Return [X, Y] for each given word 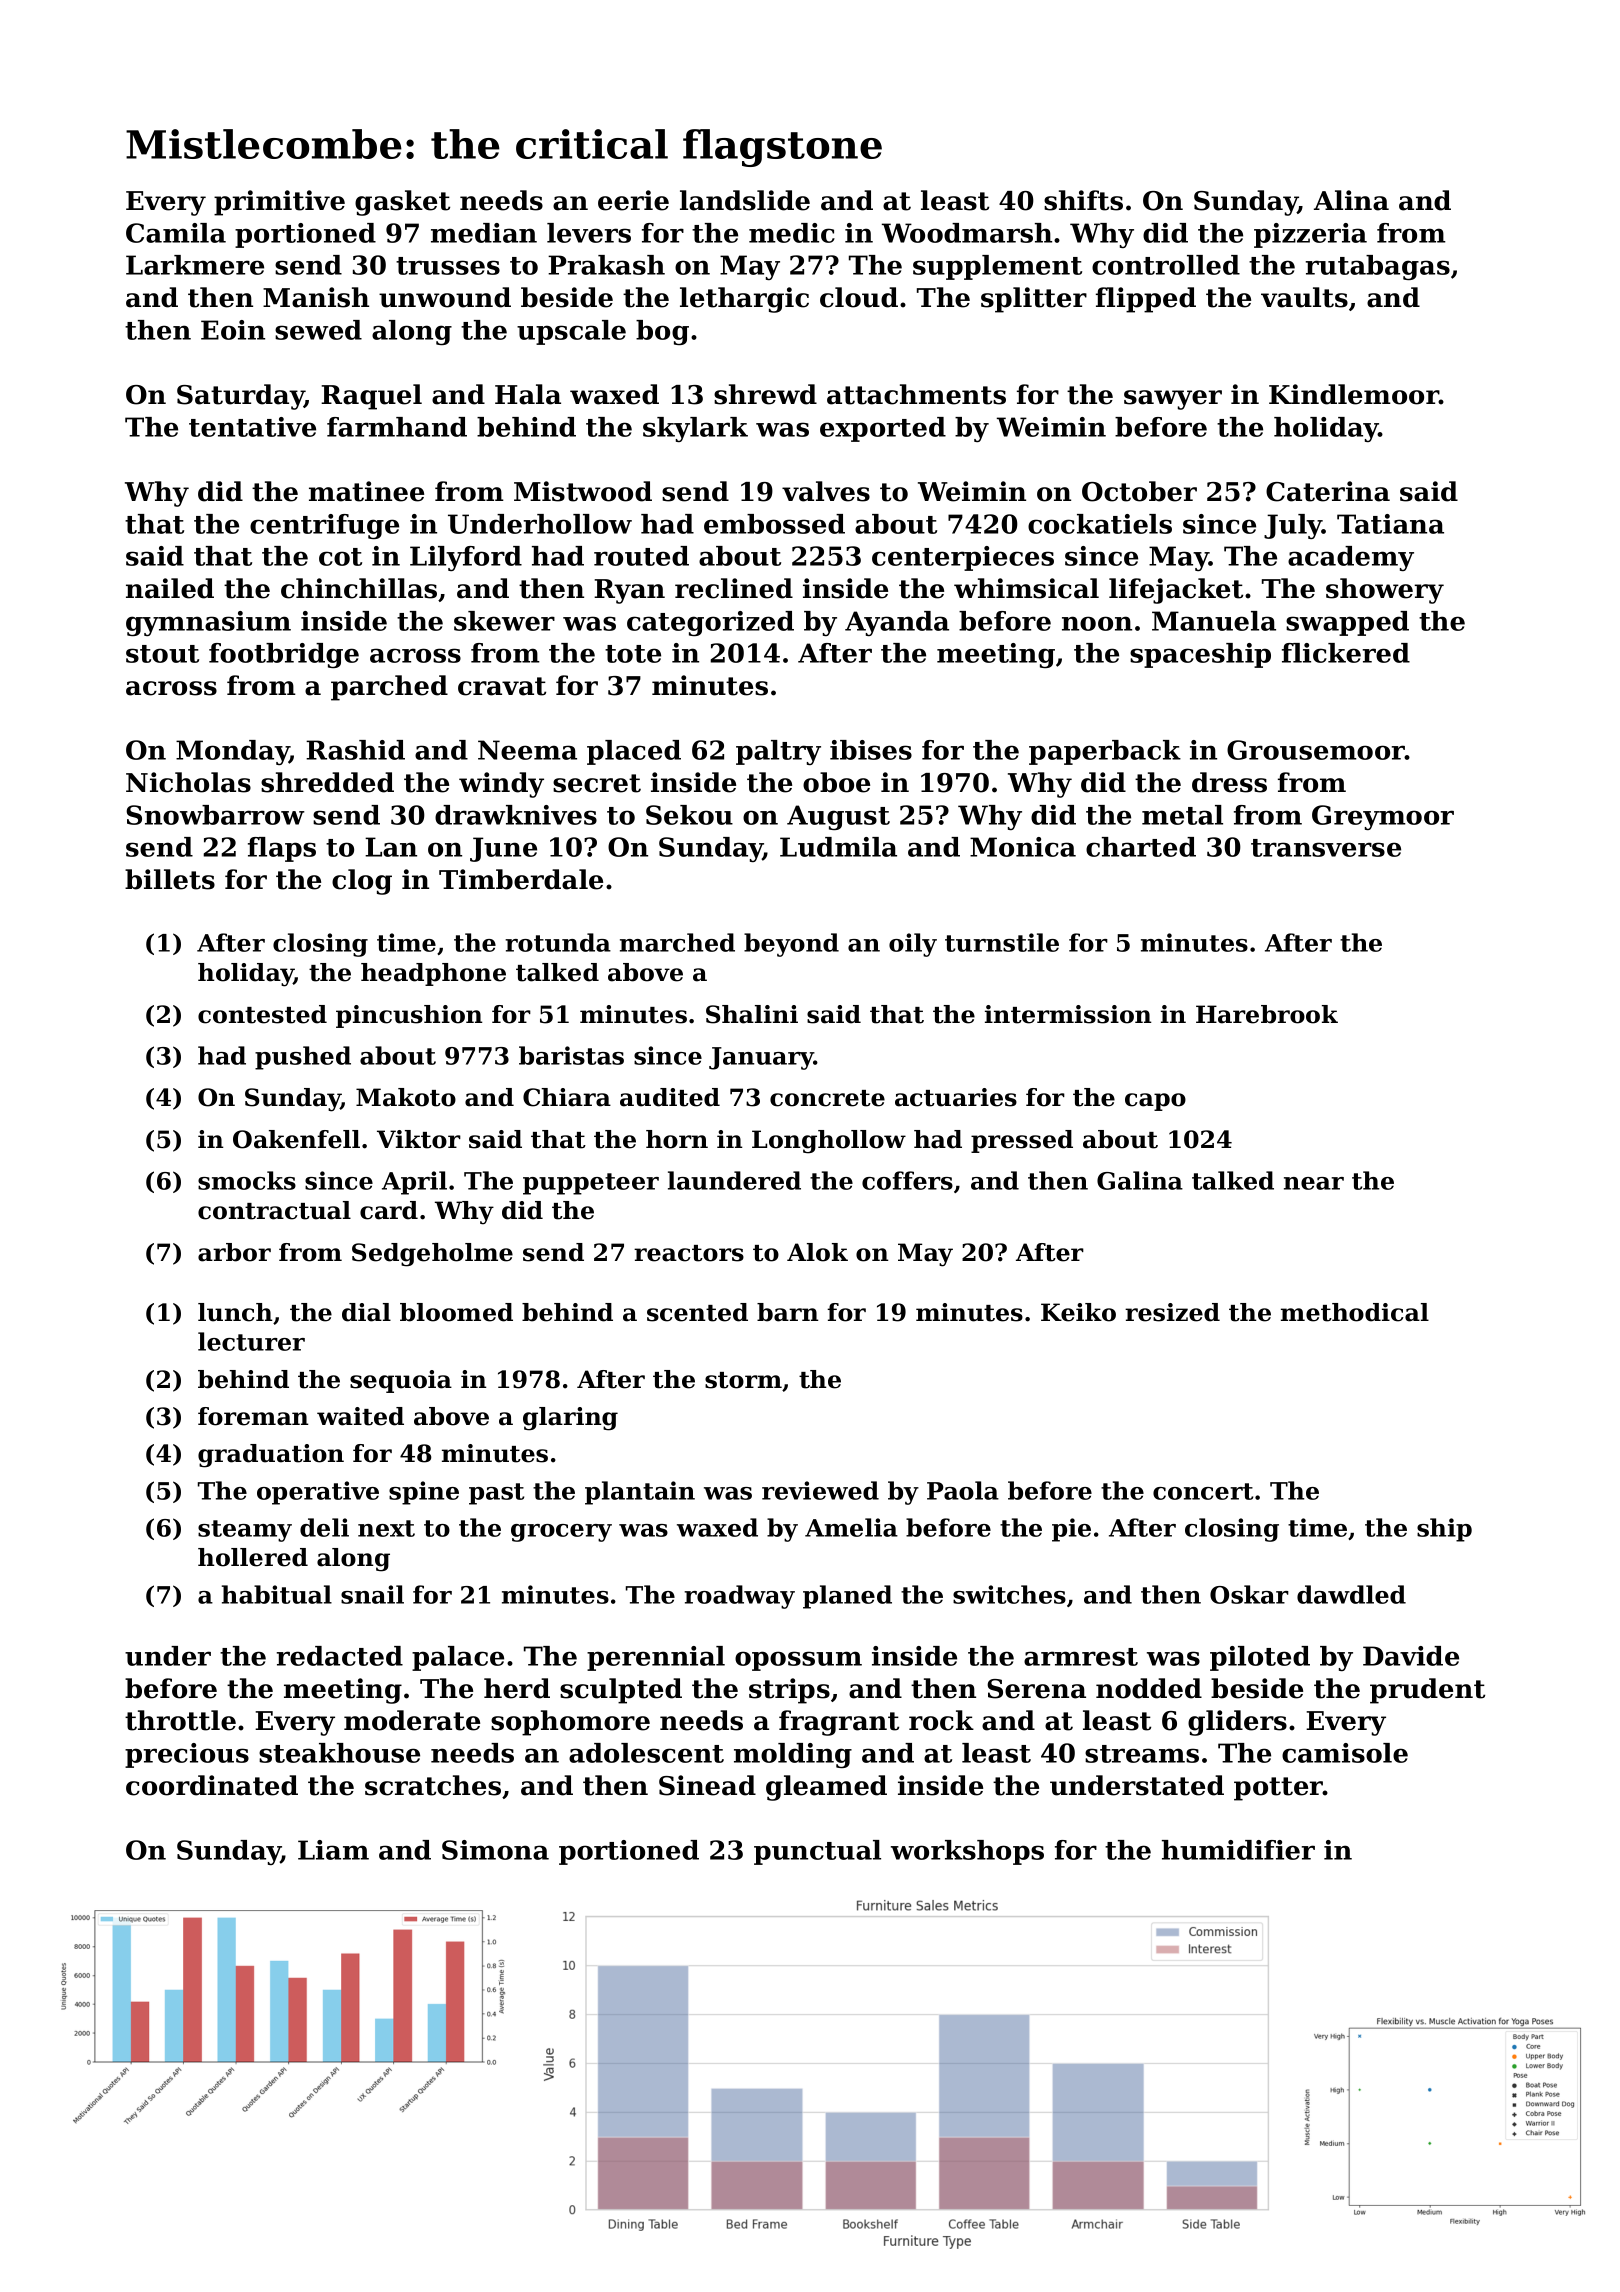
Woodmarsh [967, 233]
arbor [234, 1252]
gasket [402, 203]
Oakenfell [296, 1139]
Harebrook [1267, 1014]
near [1314, 1183]
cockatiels [1100, 524]
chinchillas [359, 588]
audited [670, 1097]
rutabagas [1378, 267]
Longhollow [829, 1142]
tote [633, 654]
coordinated [212, 1785]
